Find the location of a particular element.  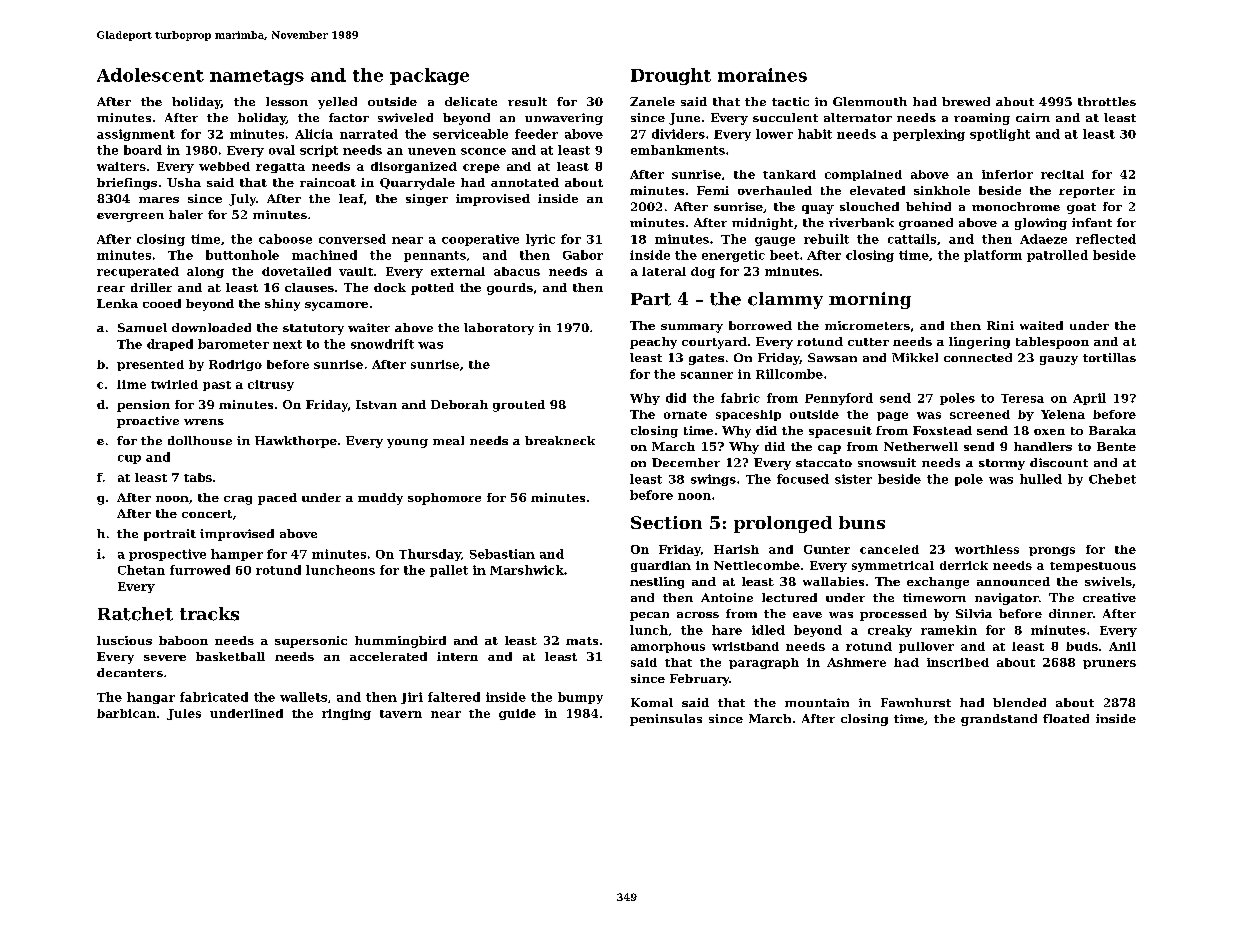

scanner is located at coordinates (707, 375).
